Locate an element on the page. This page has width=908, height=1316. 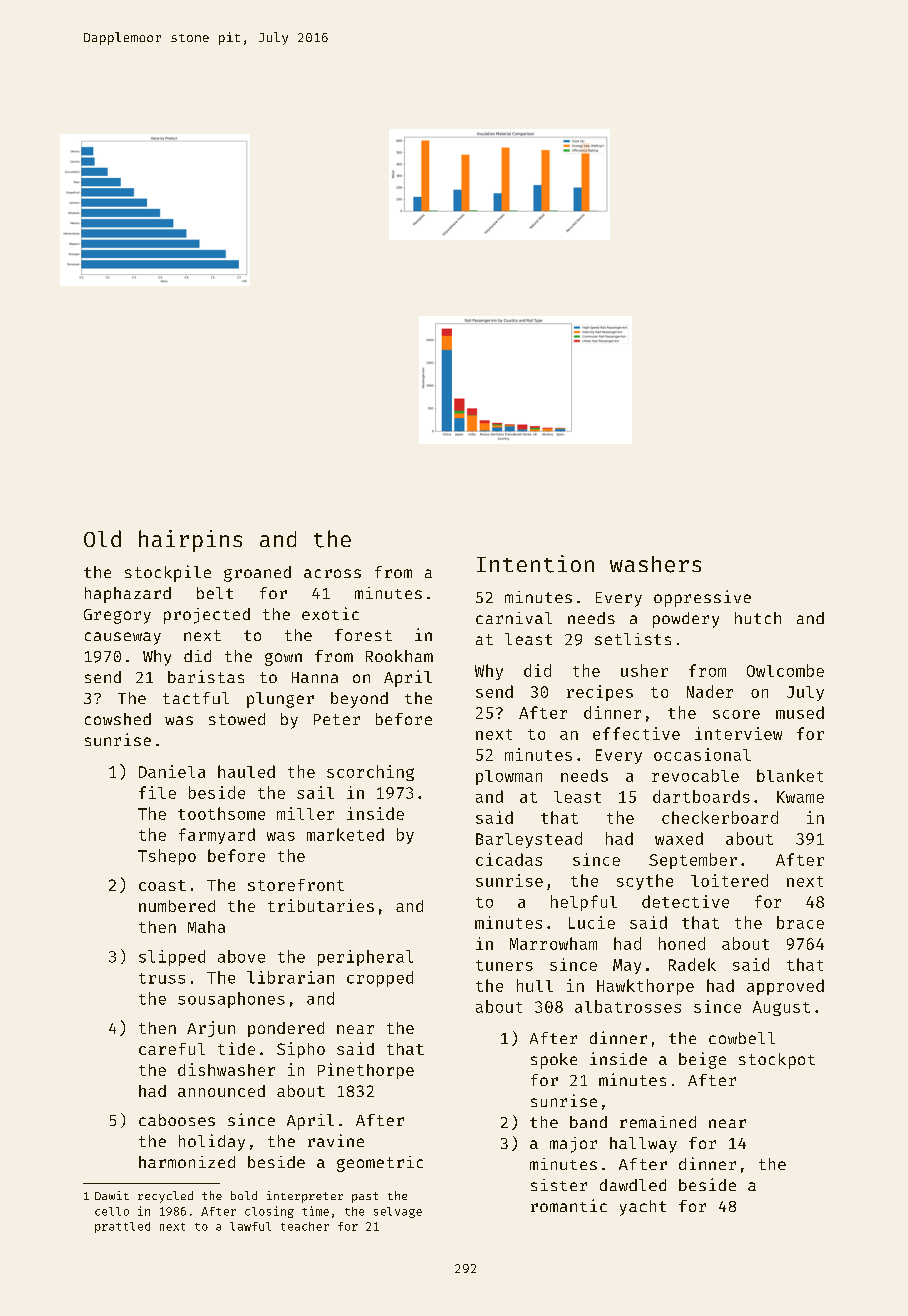
Dawit is located at coordinates (112, 1195).
